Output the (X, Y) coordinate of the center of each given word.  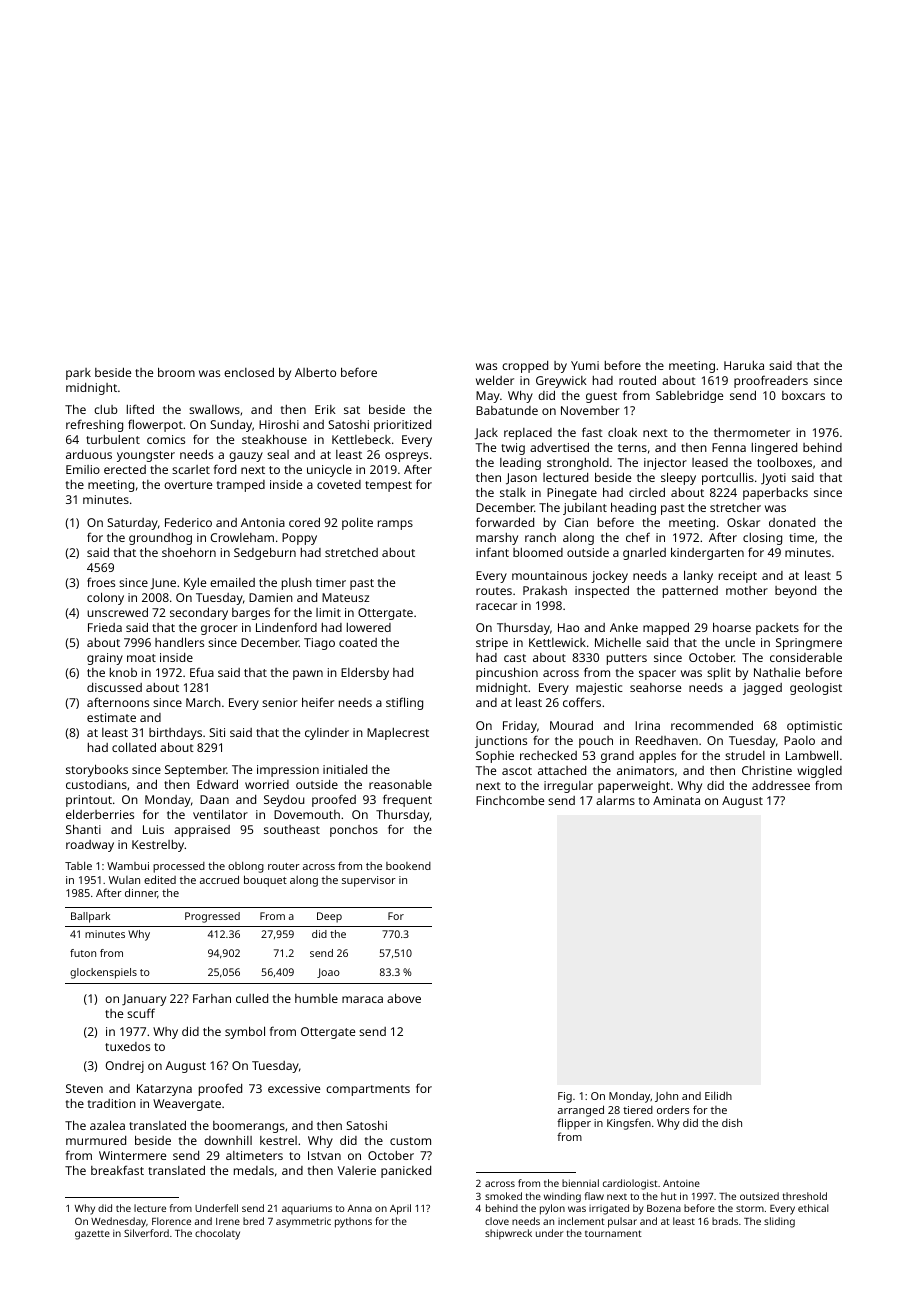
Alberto (315, 372)
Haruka (744, 365)
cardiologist (630, 1184)
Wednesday (118, 1222)
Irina (647, 725)
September (196, 771)
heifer (318, 702)
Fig (565, 1097)
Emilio (83, 469)
